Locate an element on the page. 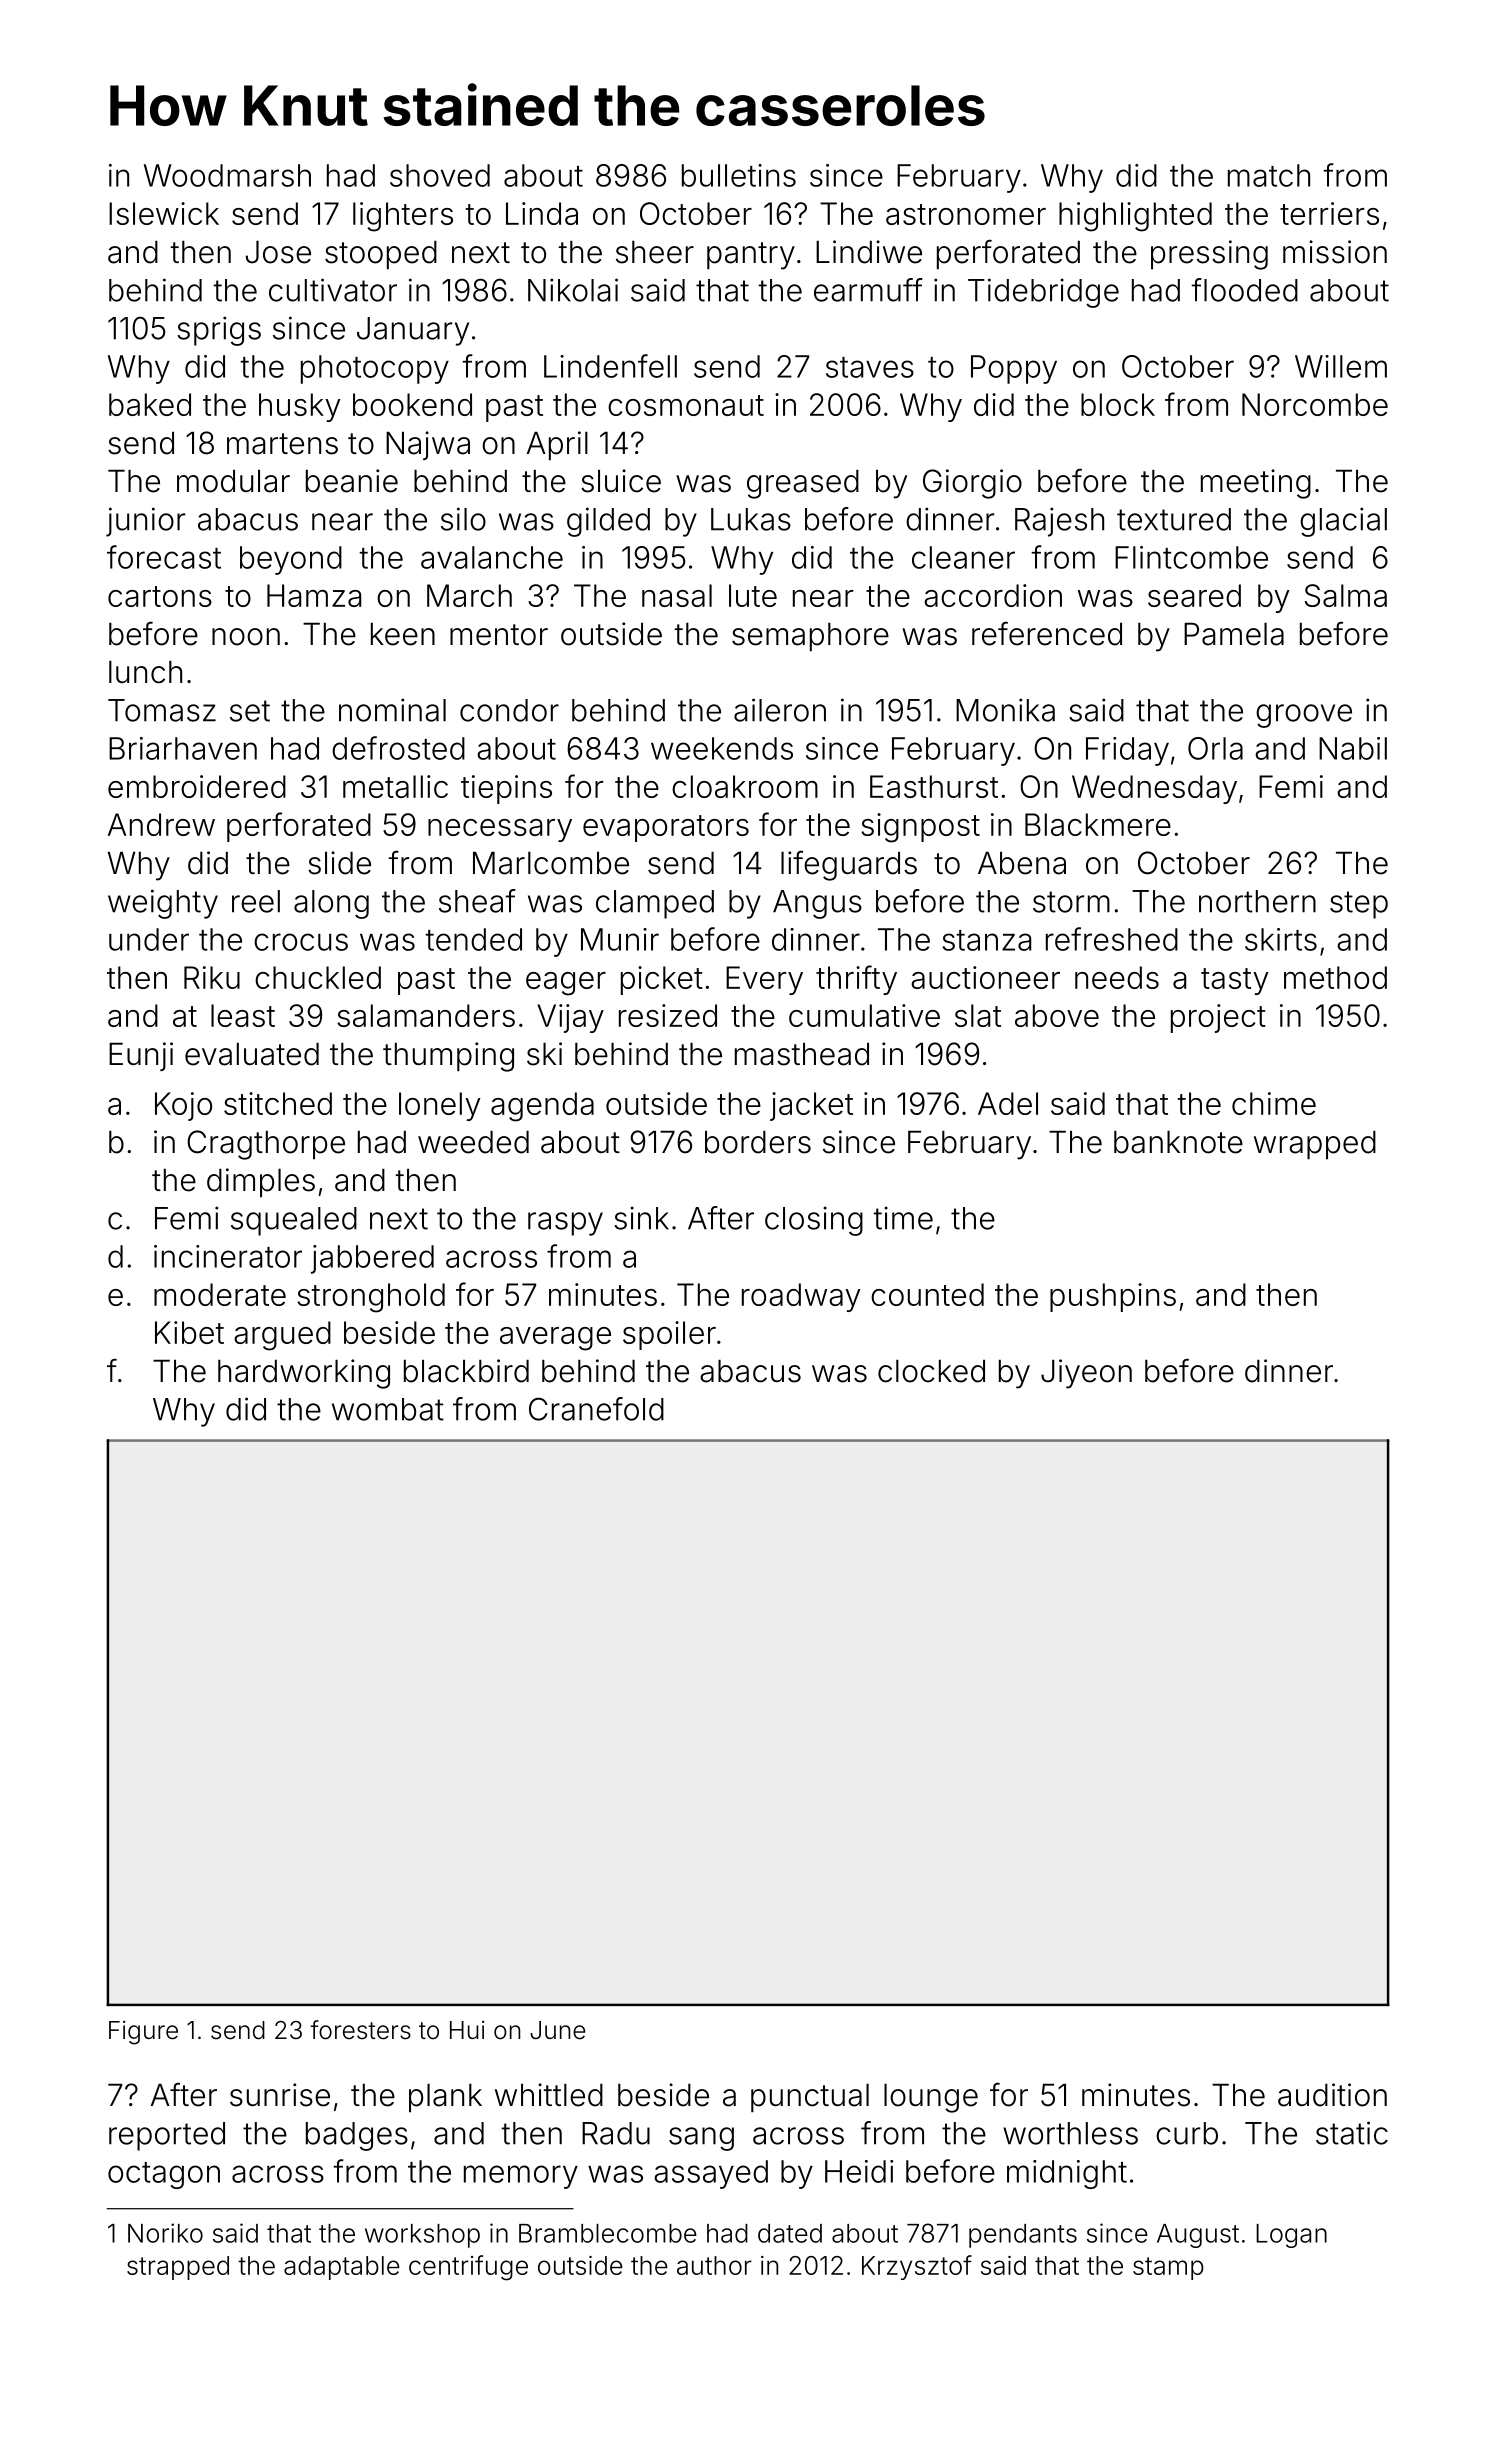 The height and width of the image is (2464, 1496). adaptable is located at coordinates (342, 2268).
